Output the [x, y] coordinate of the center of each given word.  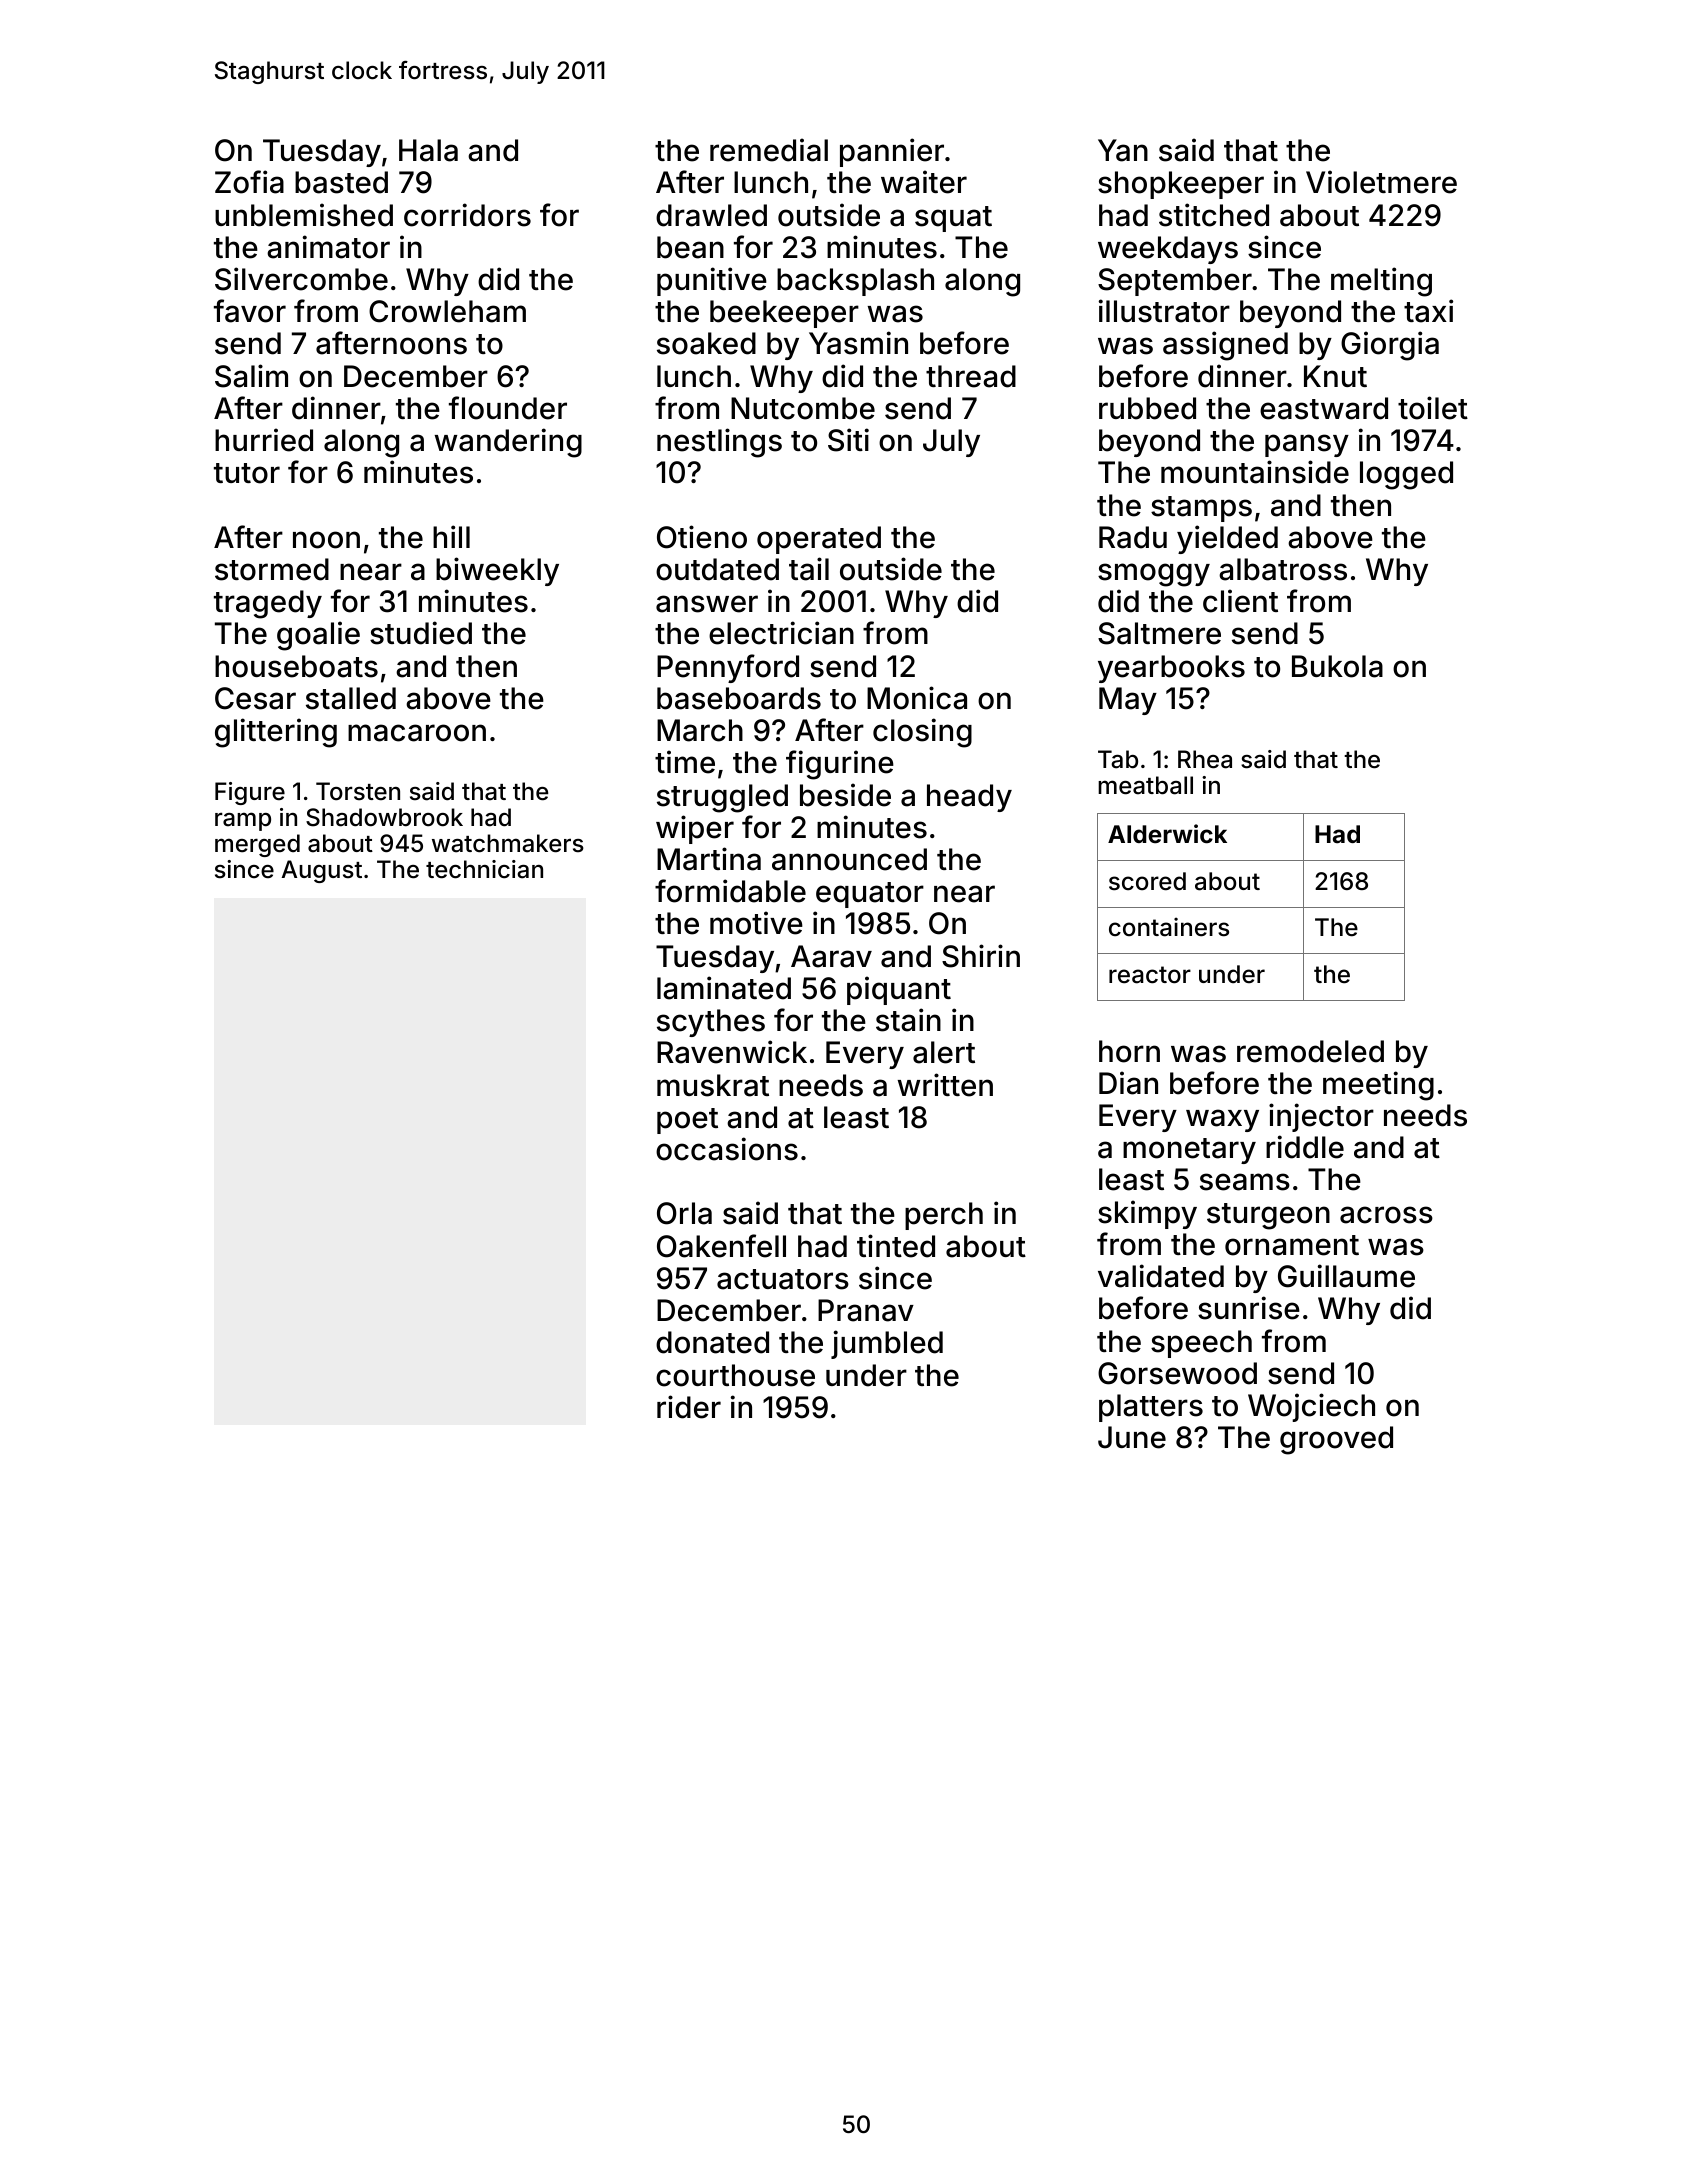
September [1175, 282]
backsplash [855, 282]
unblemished [304, 215]
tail [809, 569]
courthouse [735, 1375]
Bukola [1337, 666]
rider [689, 1407]
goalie [318, 636]
